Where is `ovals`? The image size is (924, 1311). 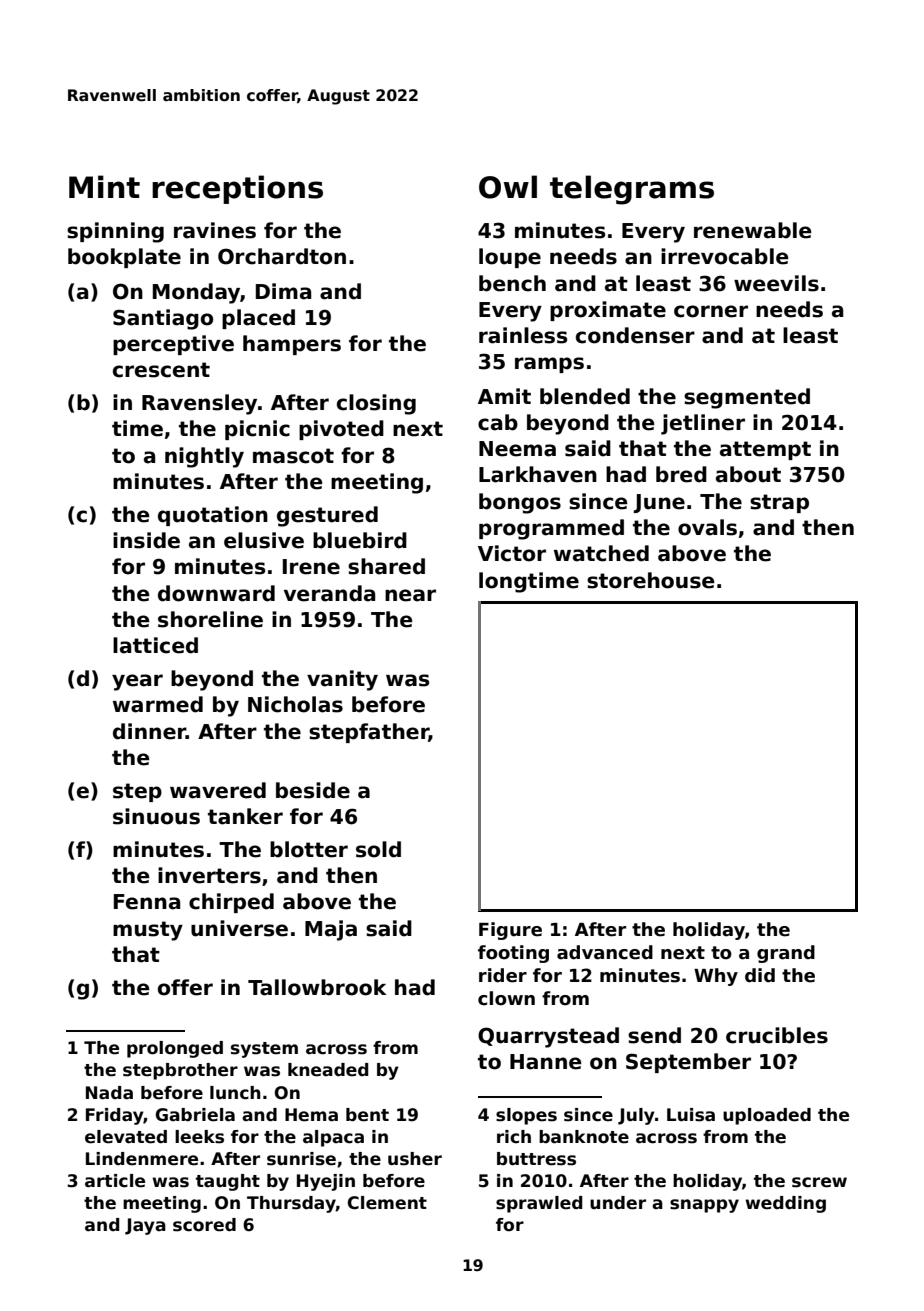
ovals is located at coordinates (707, 527).
